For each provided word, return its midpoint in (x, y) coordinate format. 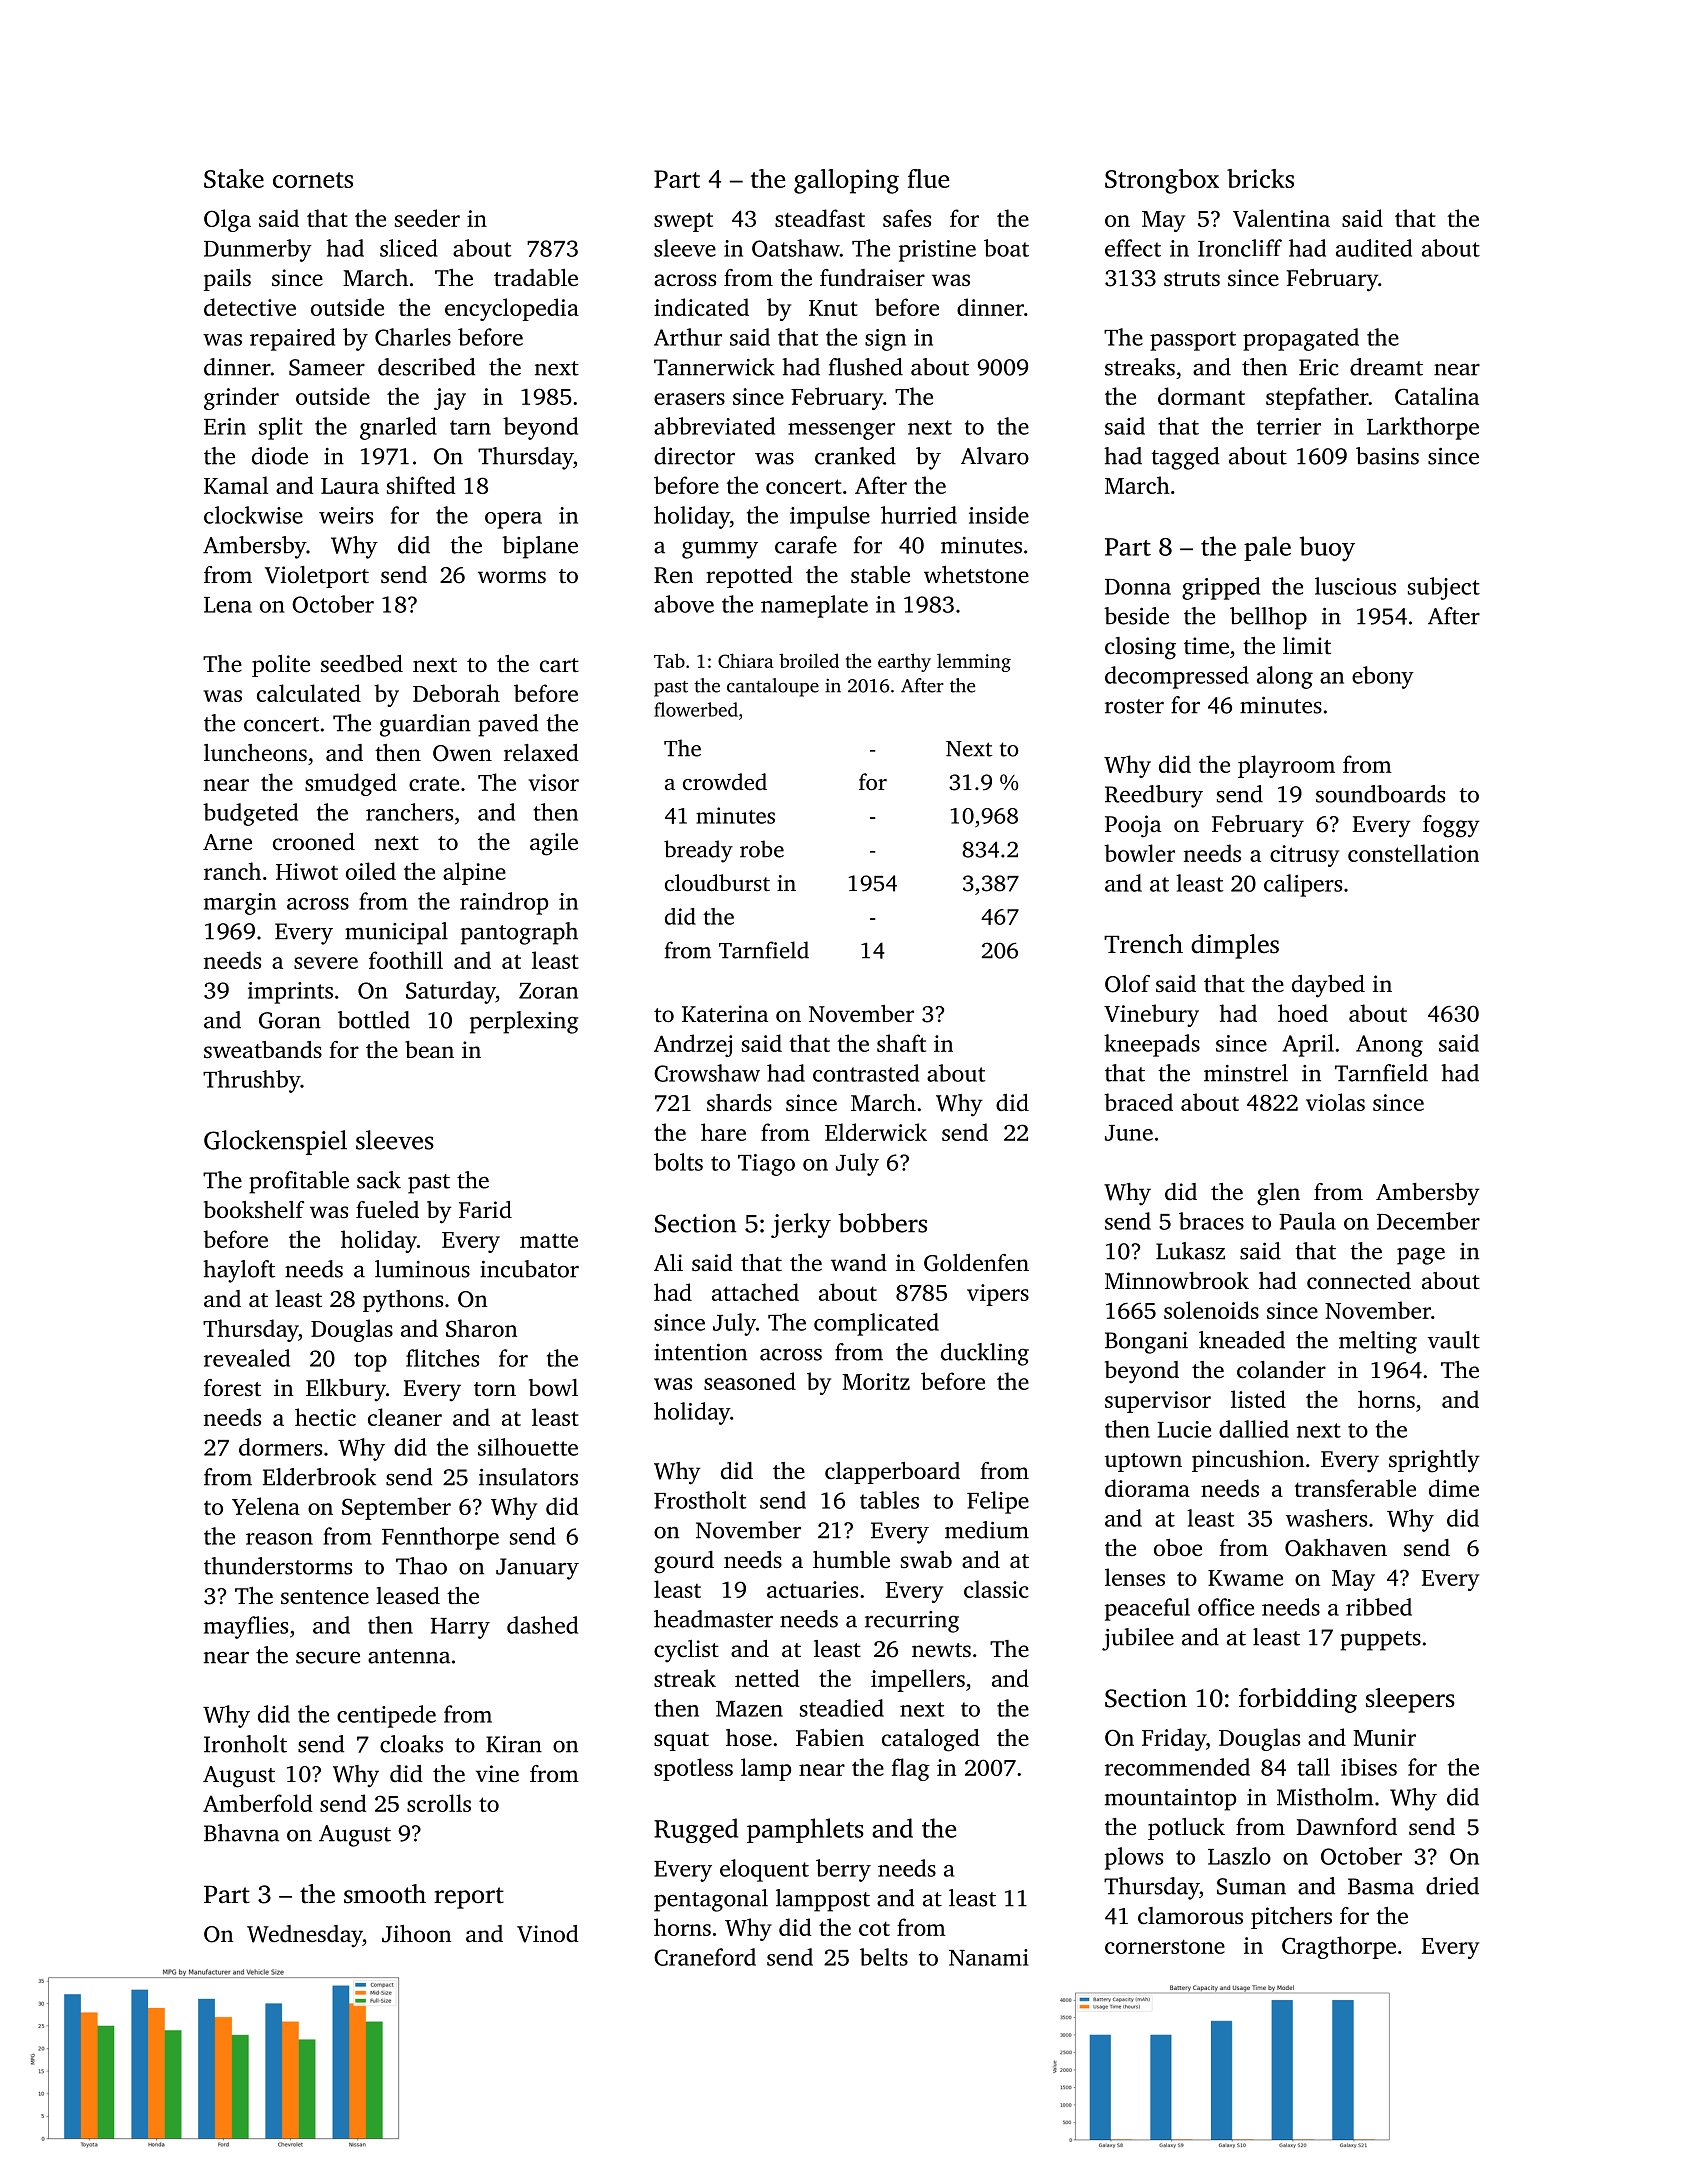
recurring (912, 1622)
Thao (421, 1566)
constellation (1413, 853)
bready (698, 851)
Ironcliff (1240, 248)
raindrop (504, 903)
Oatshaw (796, 248)
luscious (1355, 586)
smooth (385, 1894)
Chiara (746, 660)
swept (683, 222)
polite (281, 666)
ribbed (1379, 1607)
